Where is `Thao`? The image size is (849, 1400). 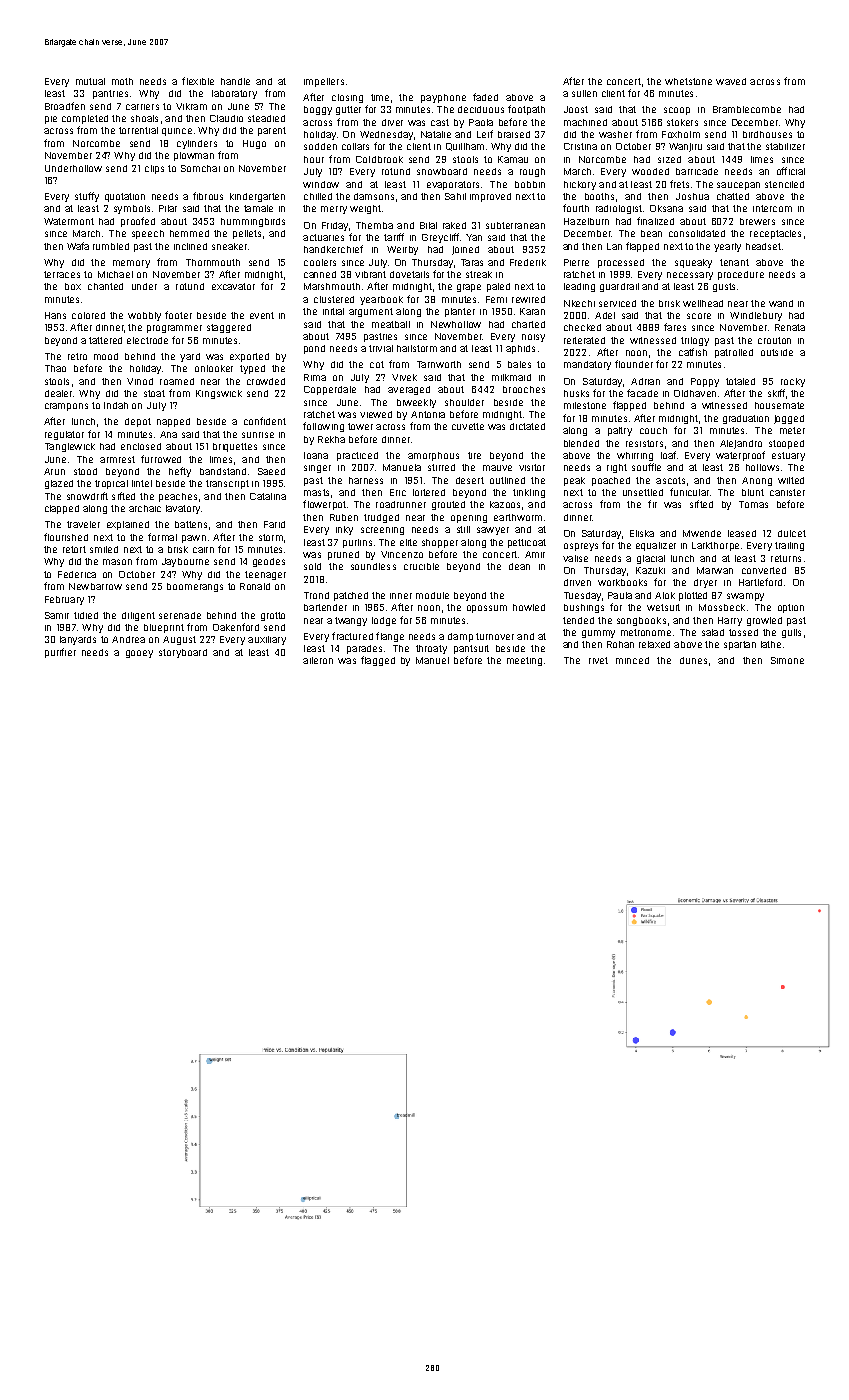
Thao is located at coordinates (55, 368).
